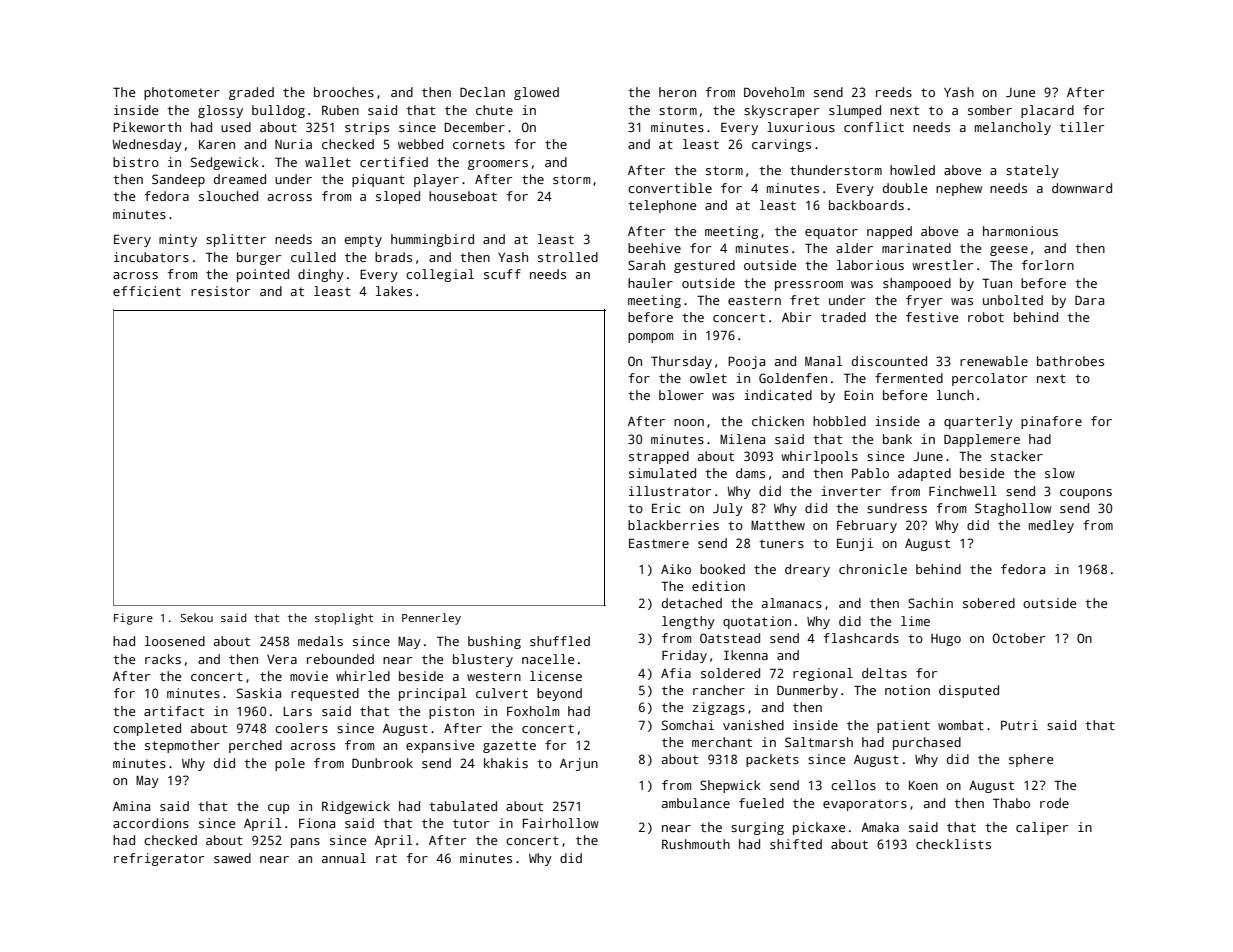 The height and width of the screenshot is (952, 1233). What do you see at coordinates (1051, 526) in the screenshot?
I see `medley` at bounding box center [1051, 526].
